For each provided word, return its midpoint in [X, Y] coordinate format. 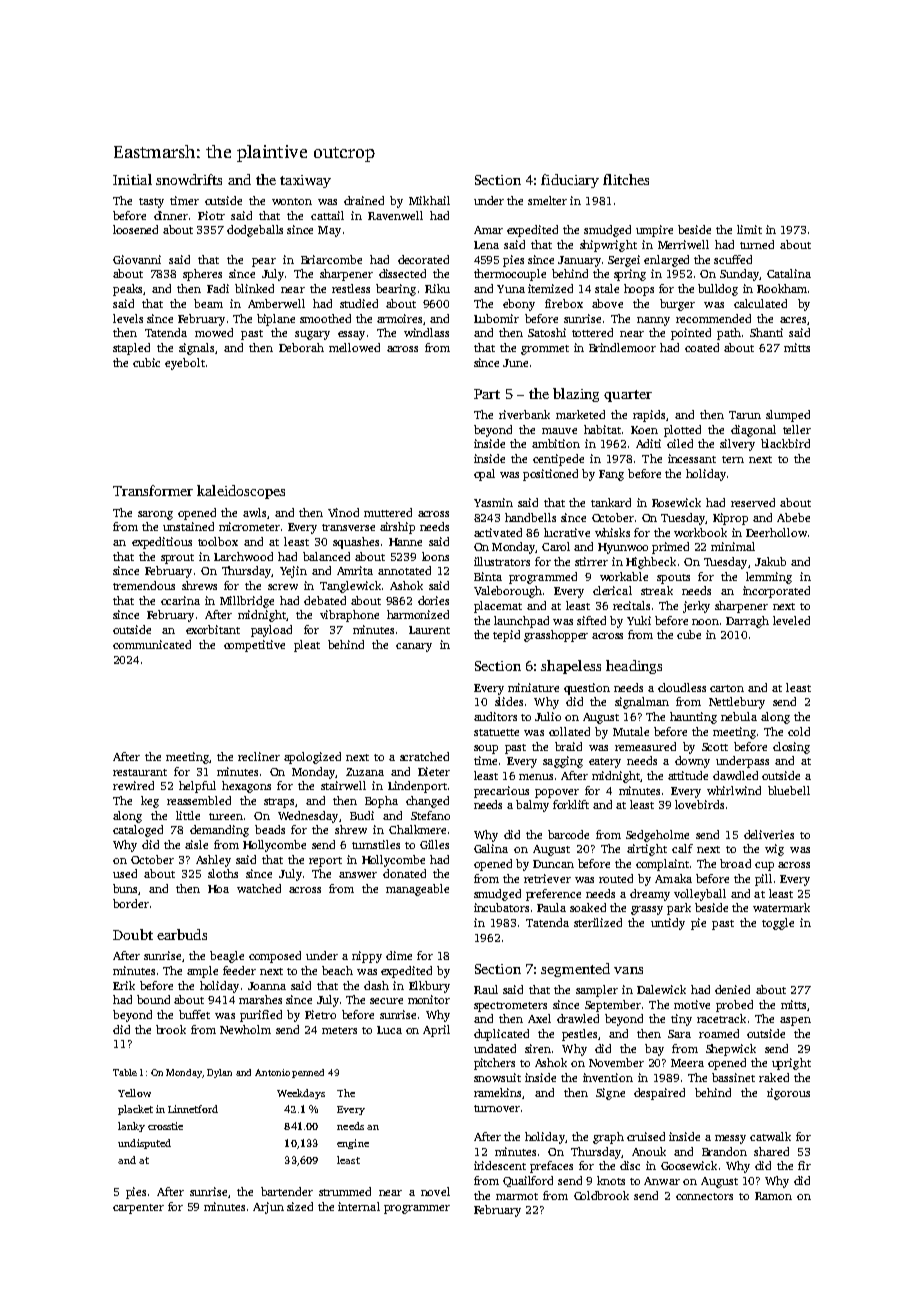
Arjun [268, 1208]
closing [791, 748]
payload [271, 631]
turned [757, 244]
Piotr [211, 215]
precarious [501, 792]
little [188, 815]
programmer [417, 1209]
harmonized [418, 614]
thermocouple [510, 275]
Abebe [793, 517]
